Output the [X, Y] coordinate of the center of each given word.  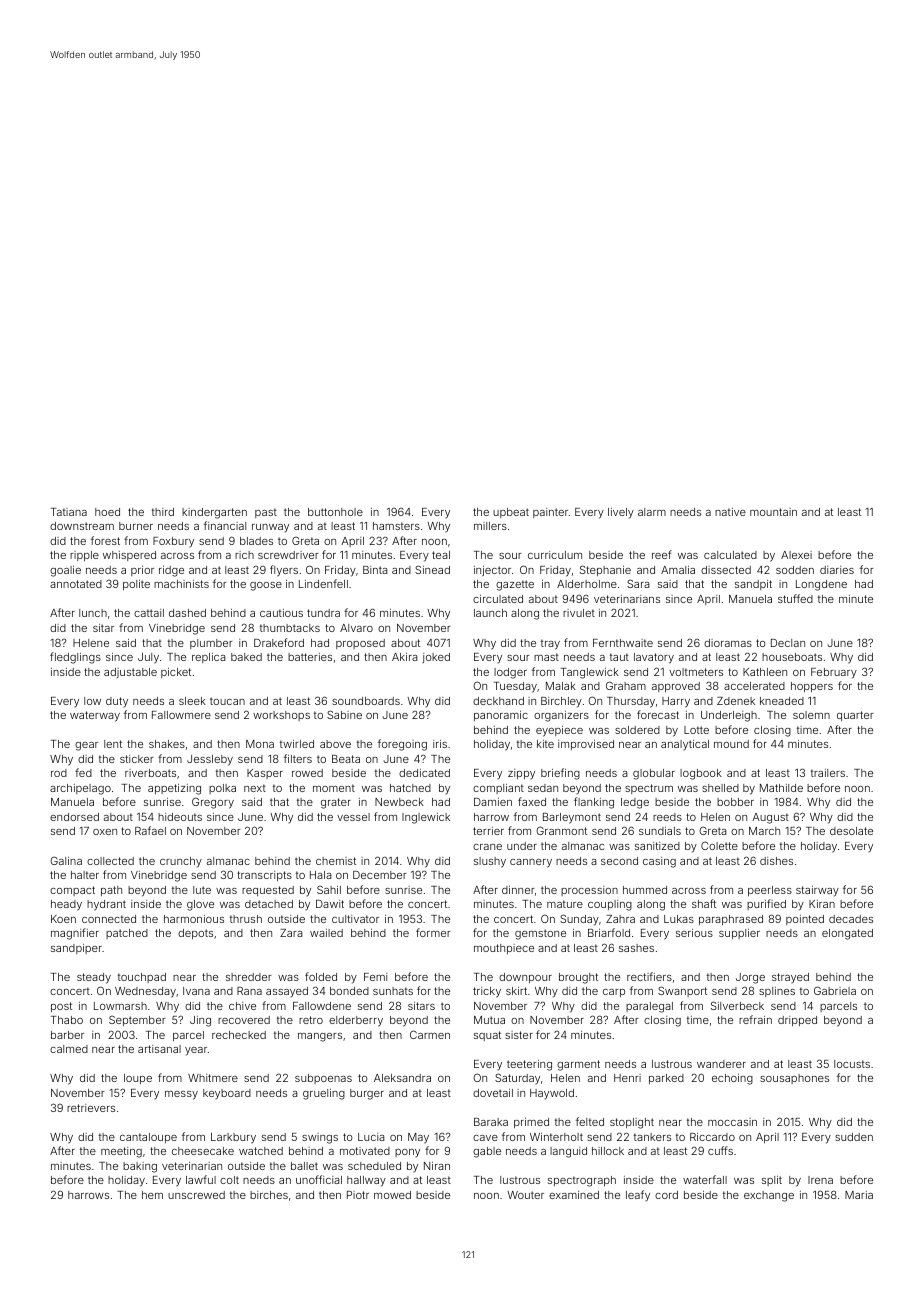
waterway [95, 716]
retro [311, 1020]
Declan [788, 643]
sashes [636, 948]
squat [487, 1036]
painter [550, 513]
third [163, 512]
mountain [773, 512]
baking [140, 1167]
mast [546, 657]
